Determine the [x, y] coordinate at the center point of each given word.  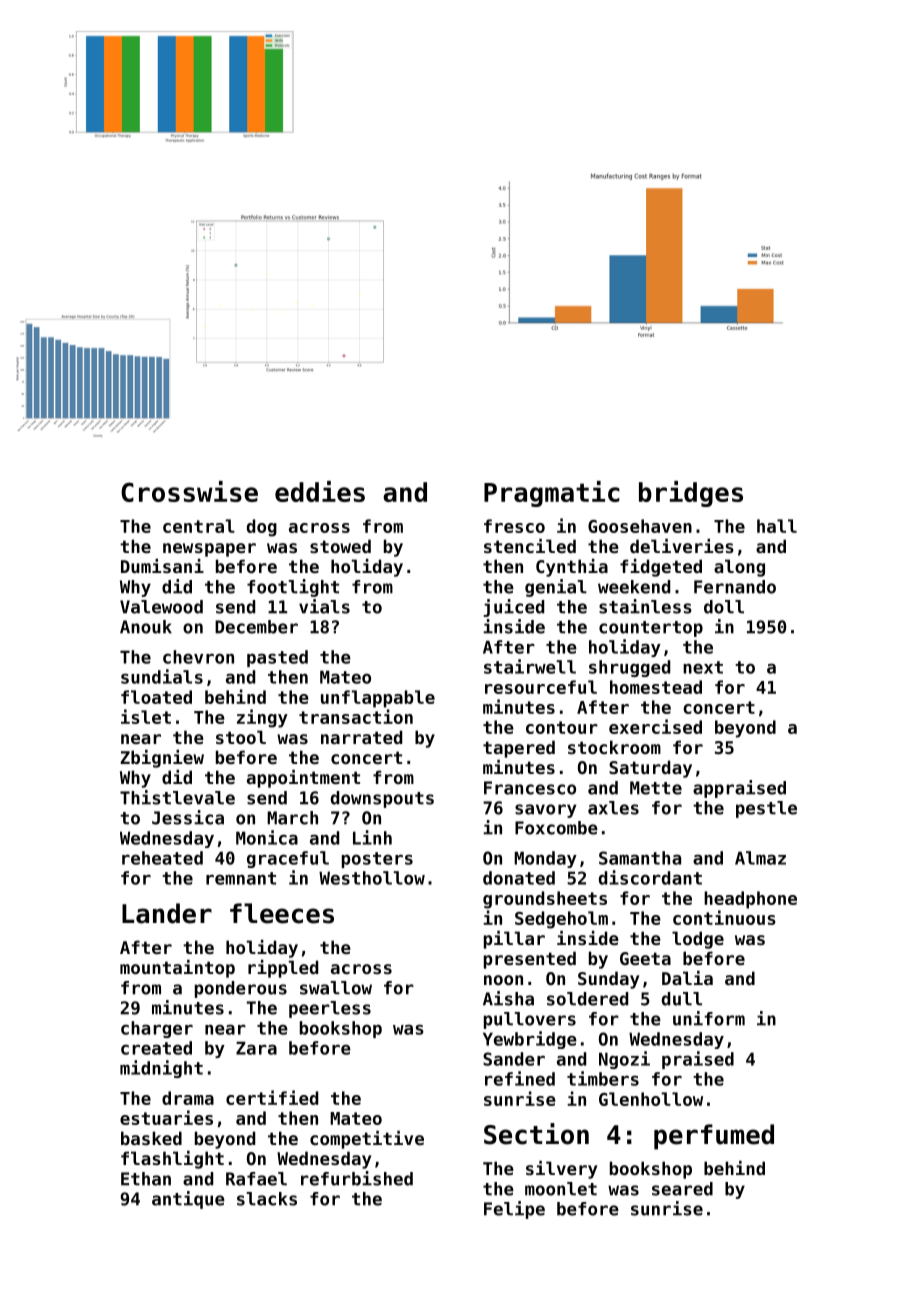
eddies [320, 491]
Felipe [514, 1210]
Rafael [256, 1179]
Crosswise [189, 491]
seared [682, 1189]
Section [536, 1134]
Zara [256, 1048]
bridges [691, 494]
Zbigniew [162, 759]
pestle [766, 809]
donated [519, 878]
